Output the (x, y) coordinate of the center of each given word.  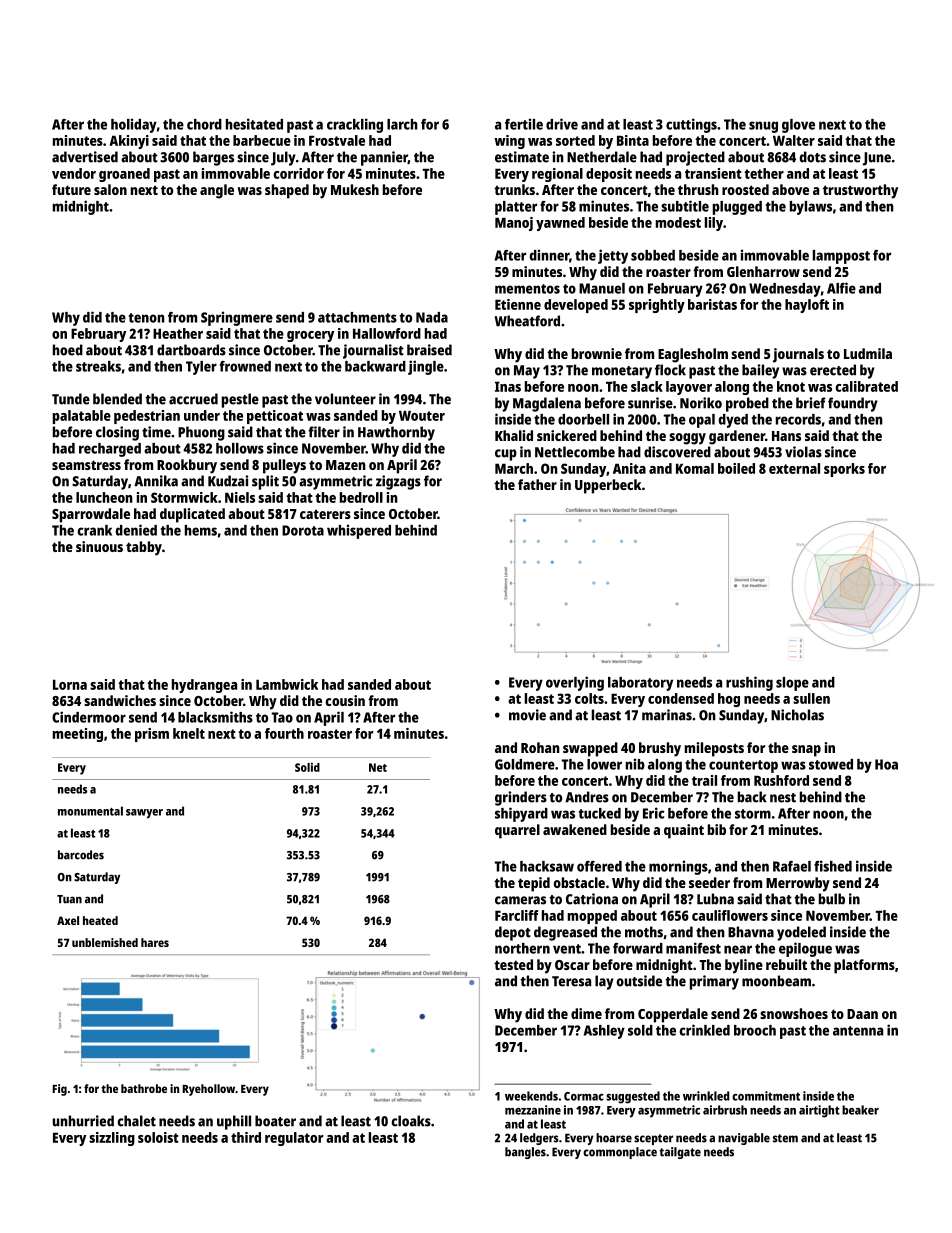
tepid (534, 884)
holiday (134, 125)
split (265, 482)
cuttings (691, 125)
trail (704, 780)
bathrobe (144, 1088)
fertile (524, 124)
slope (792, 684)
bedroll (361, 497)
